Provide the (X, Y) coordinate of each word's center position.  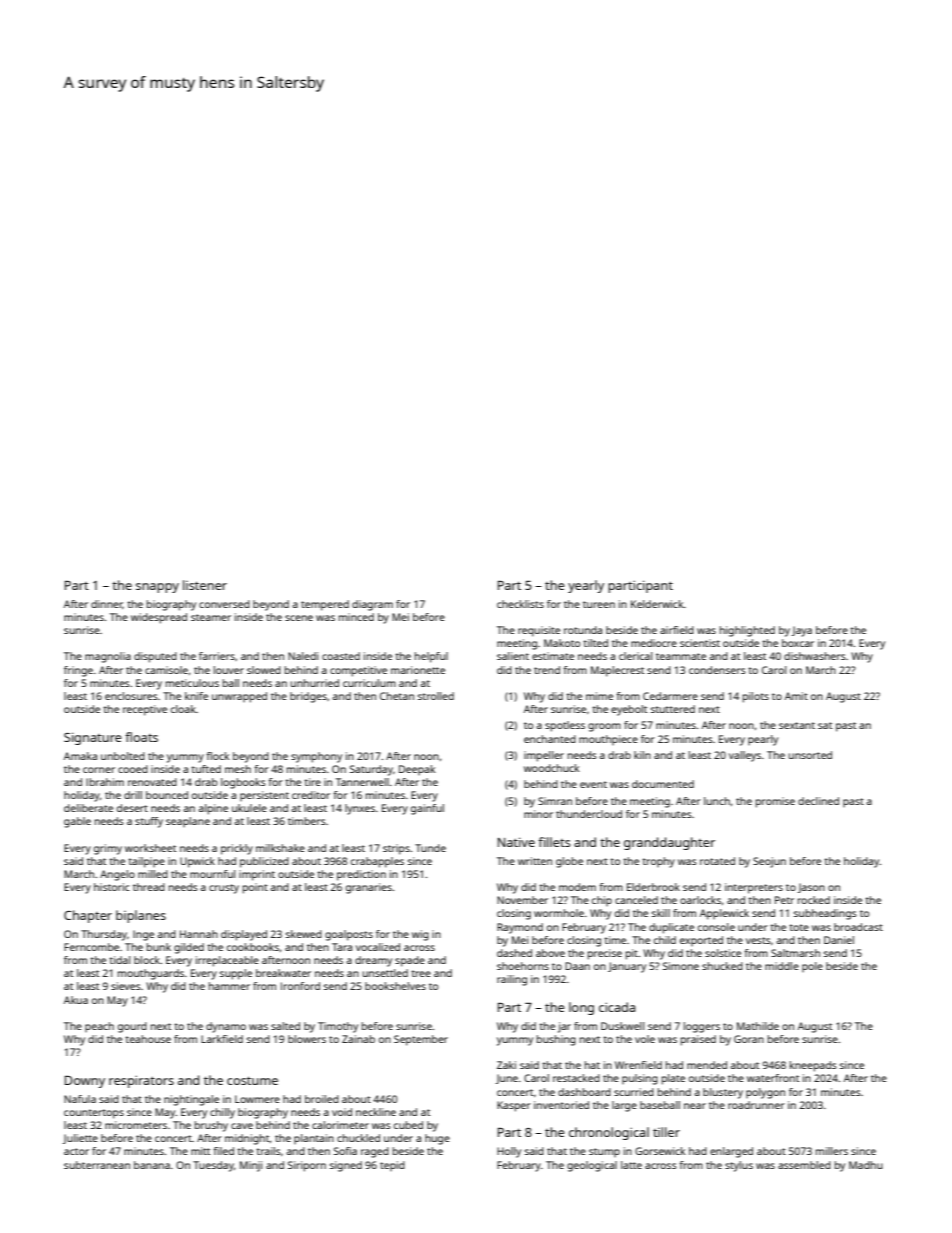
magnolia (108, 657)
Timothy (338, 1027)
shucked (722, 966)
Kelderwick (657, 604)
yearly (586, 586)
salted (285, 1026)
